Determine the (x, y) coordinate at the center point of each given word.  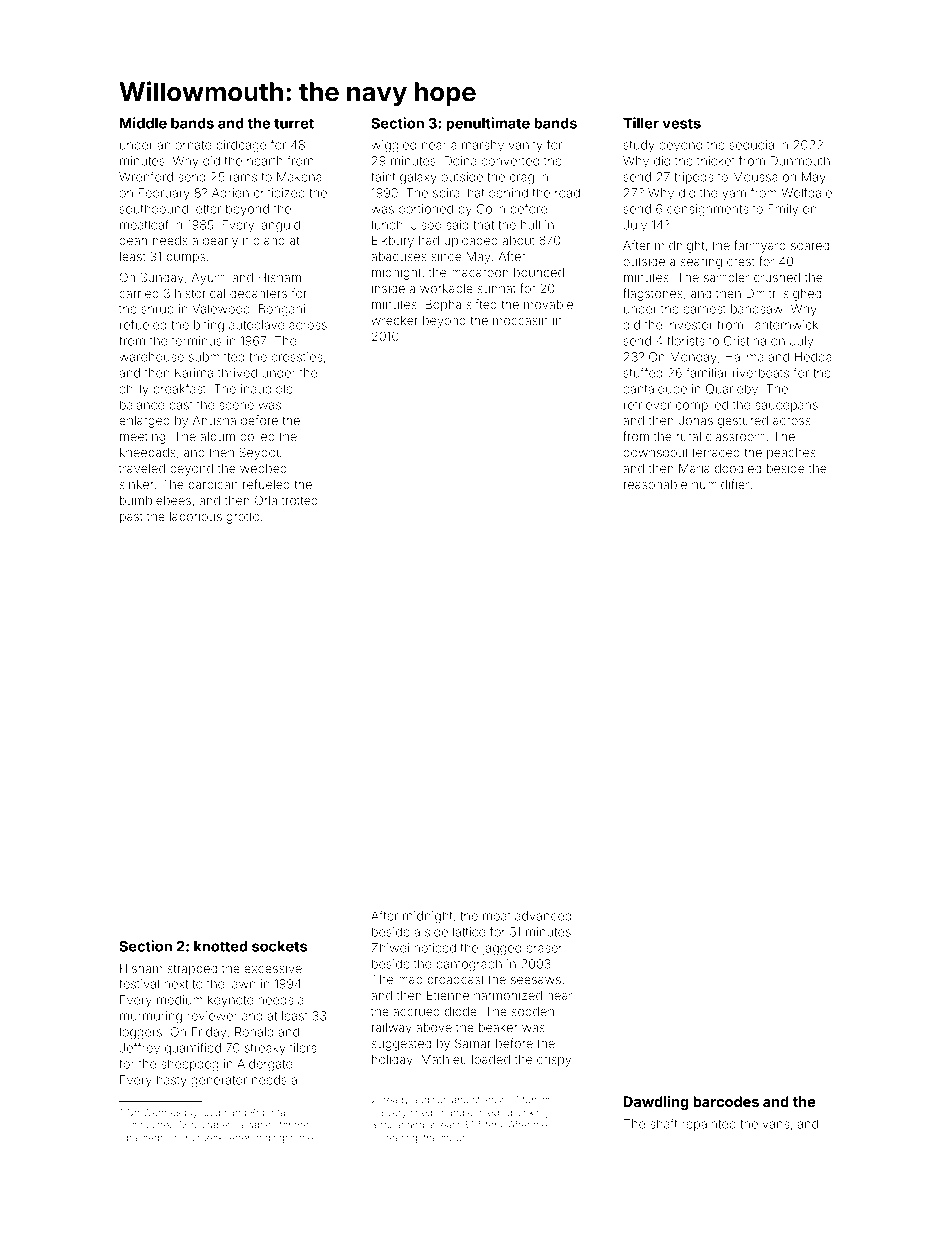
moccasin (520, 320)
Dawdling (656, 1103)
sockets (279, 946)
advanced (543, 916)
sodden (533, 1011)
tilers (303, 1048)
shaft (664, 1123)
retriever (647, 405)
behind (508, 193)
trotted (300, 500)
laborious (196, 516)
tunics (536, 1100)
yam (734, 195)
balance (142, 405)
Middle (143, 123)
